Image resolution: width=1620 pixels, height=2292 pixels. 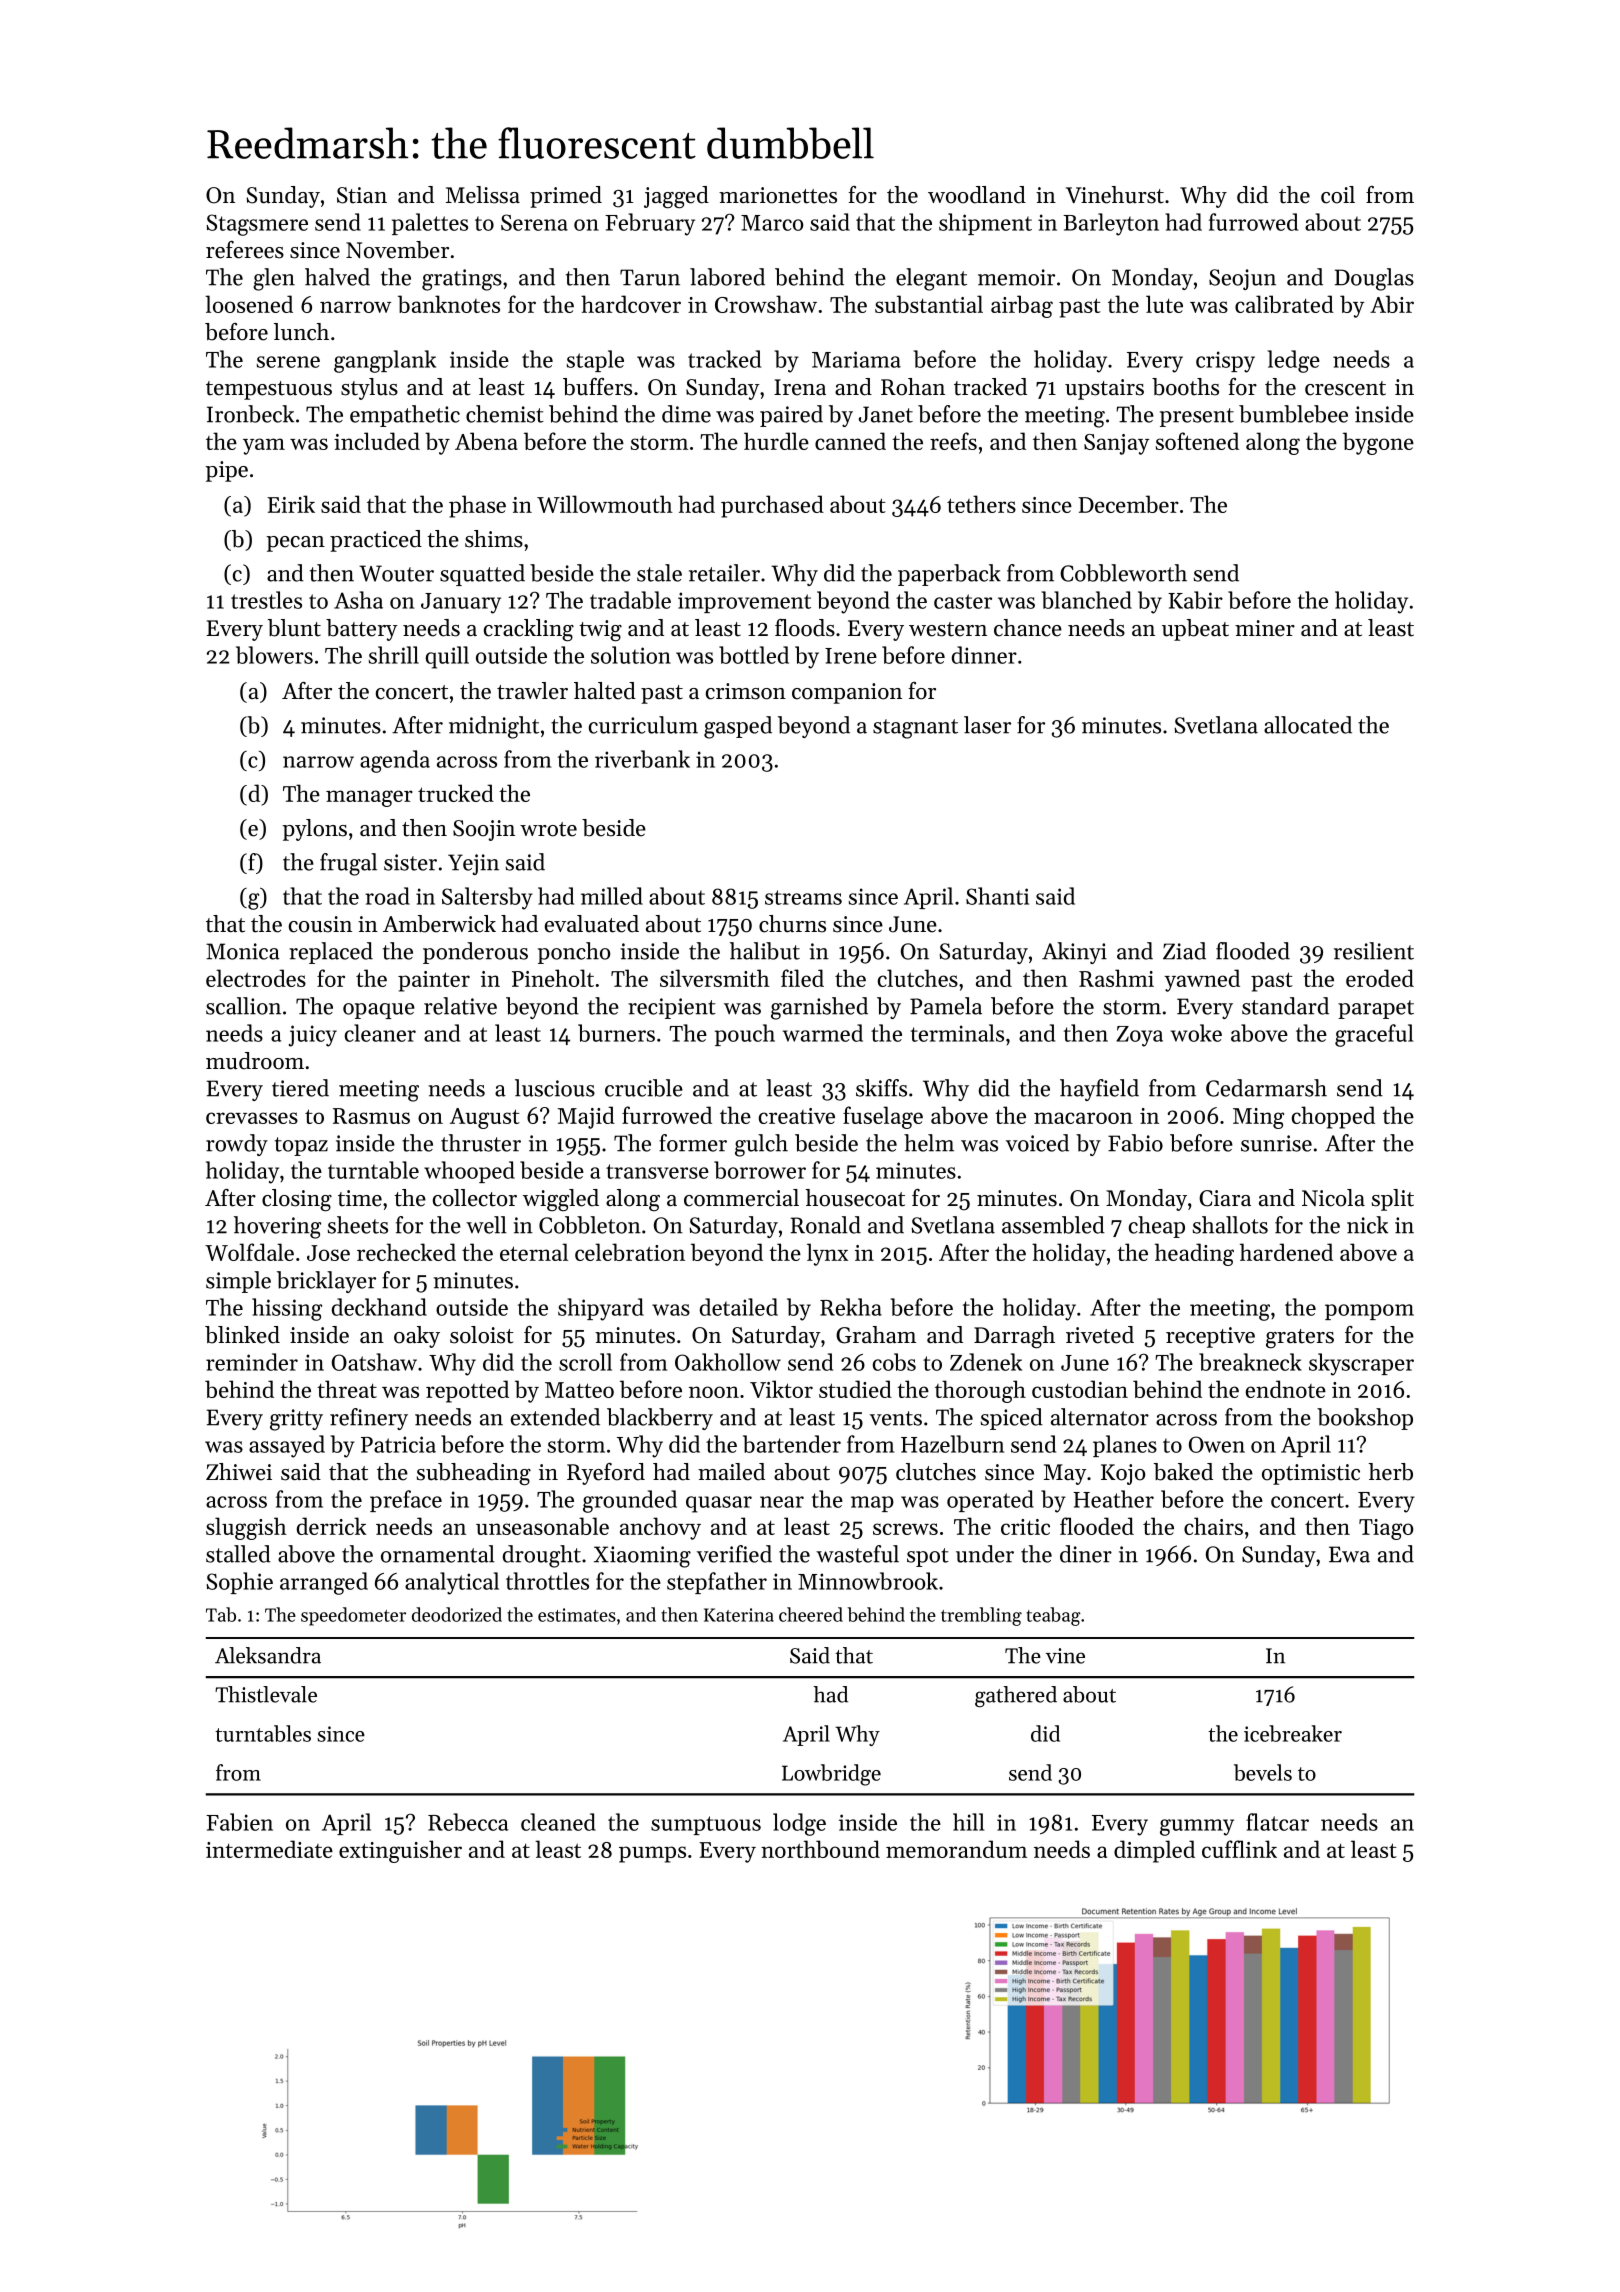 What do you see at coordinates (362, 195) in the page?
I see `Stian` at bounding box center [362, 195].
